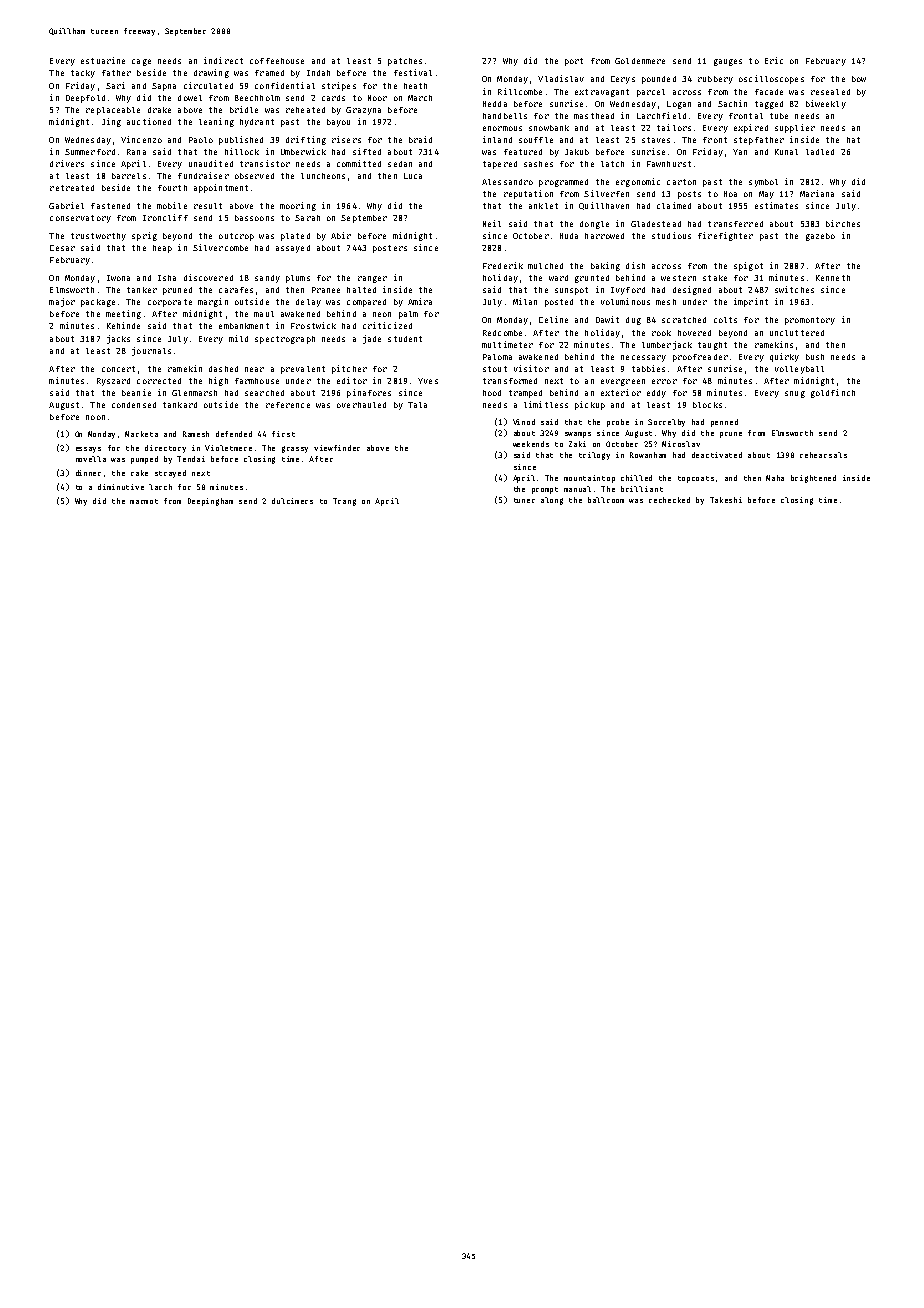 The width and height of the page is (924, 1308). What do you see at coordinates (715, 278) in the page?
I see `stake` at bounding box center [715, 278].
